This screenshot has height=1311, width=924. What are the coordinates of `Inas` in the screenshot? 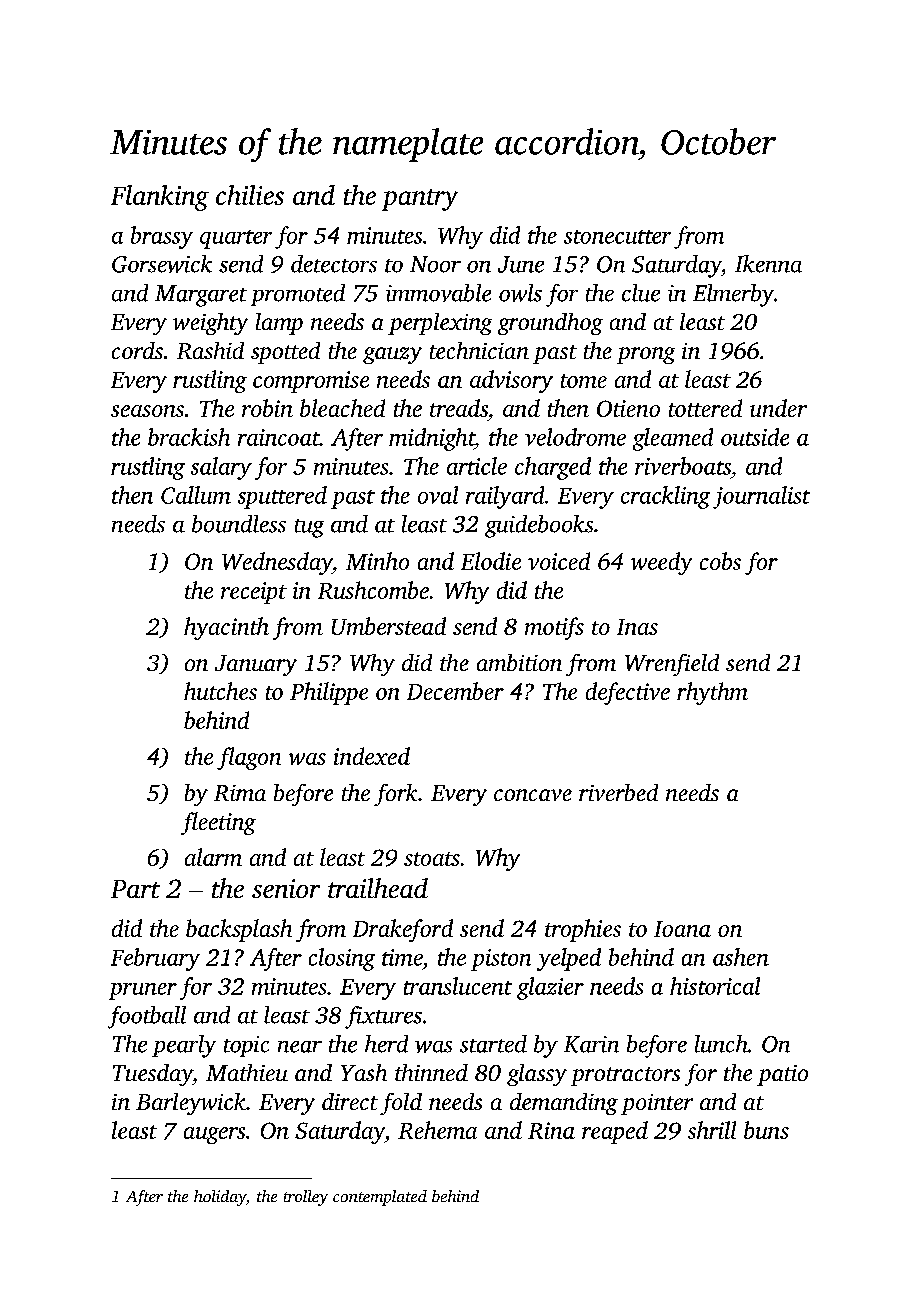 It's located at (637, 627).
